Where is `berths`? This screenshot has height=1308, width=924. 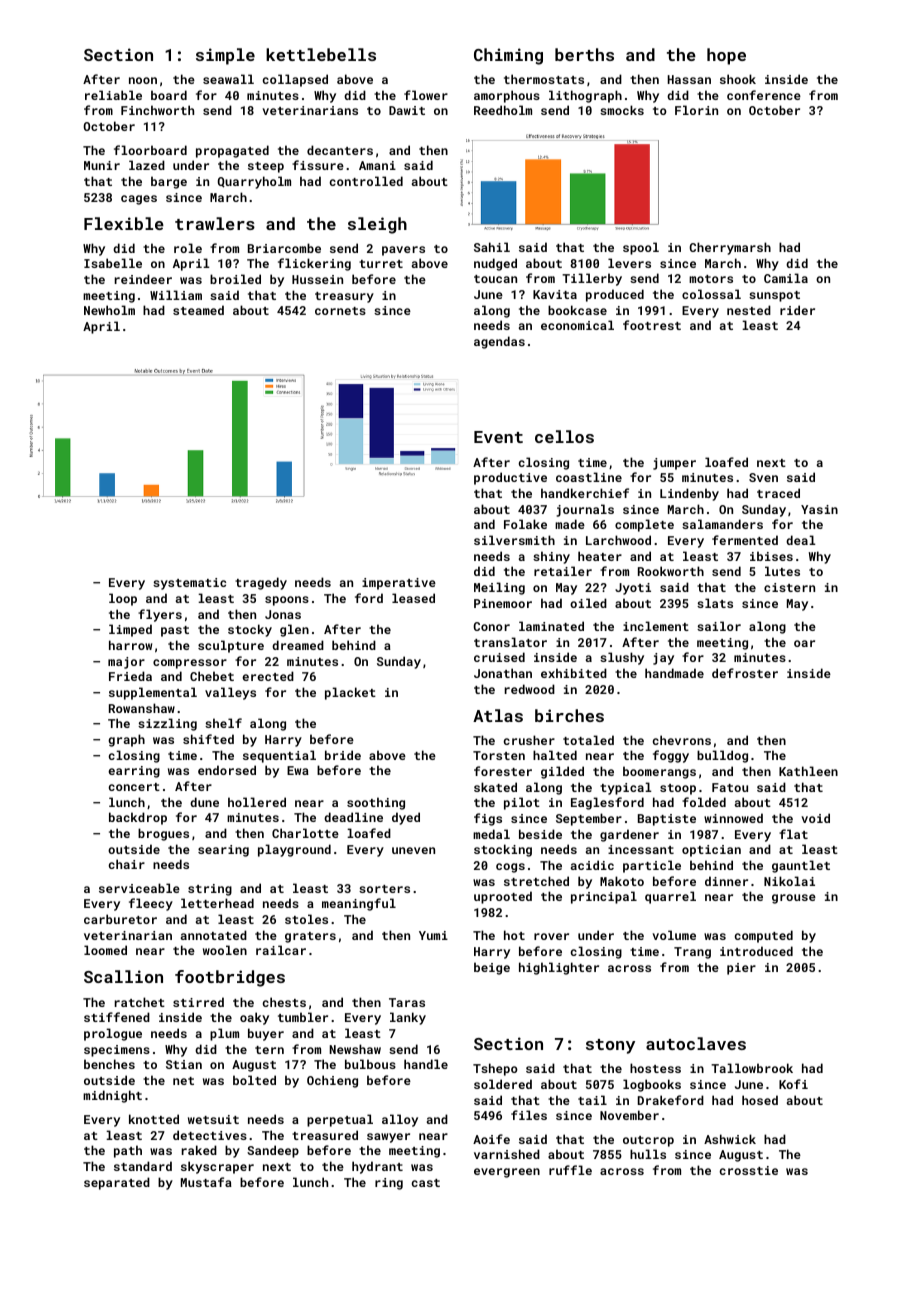 berths is located at coordinates (584, 54).
